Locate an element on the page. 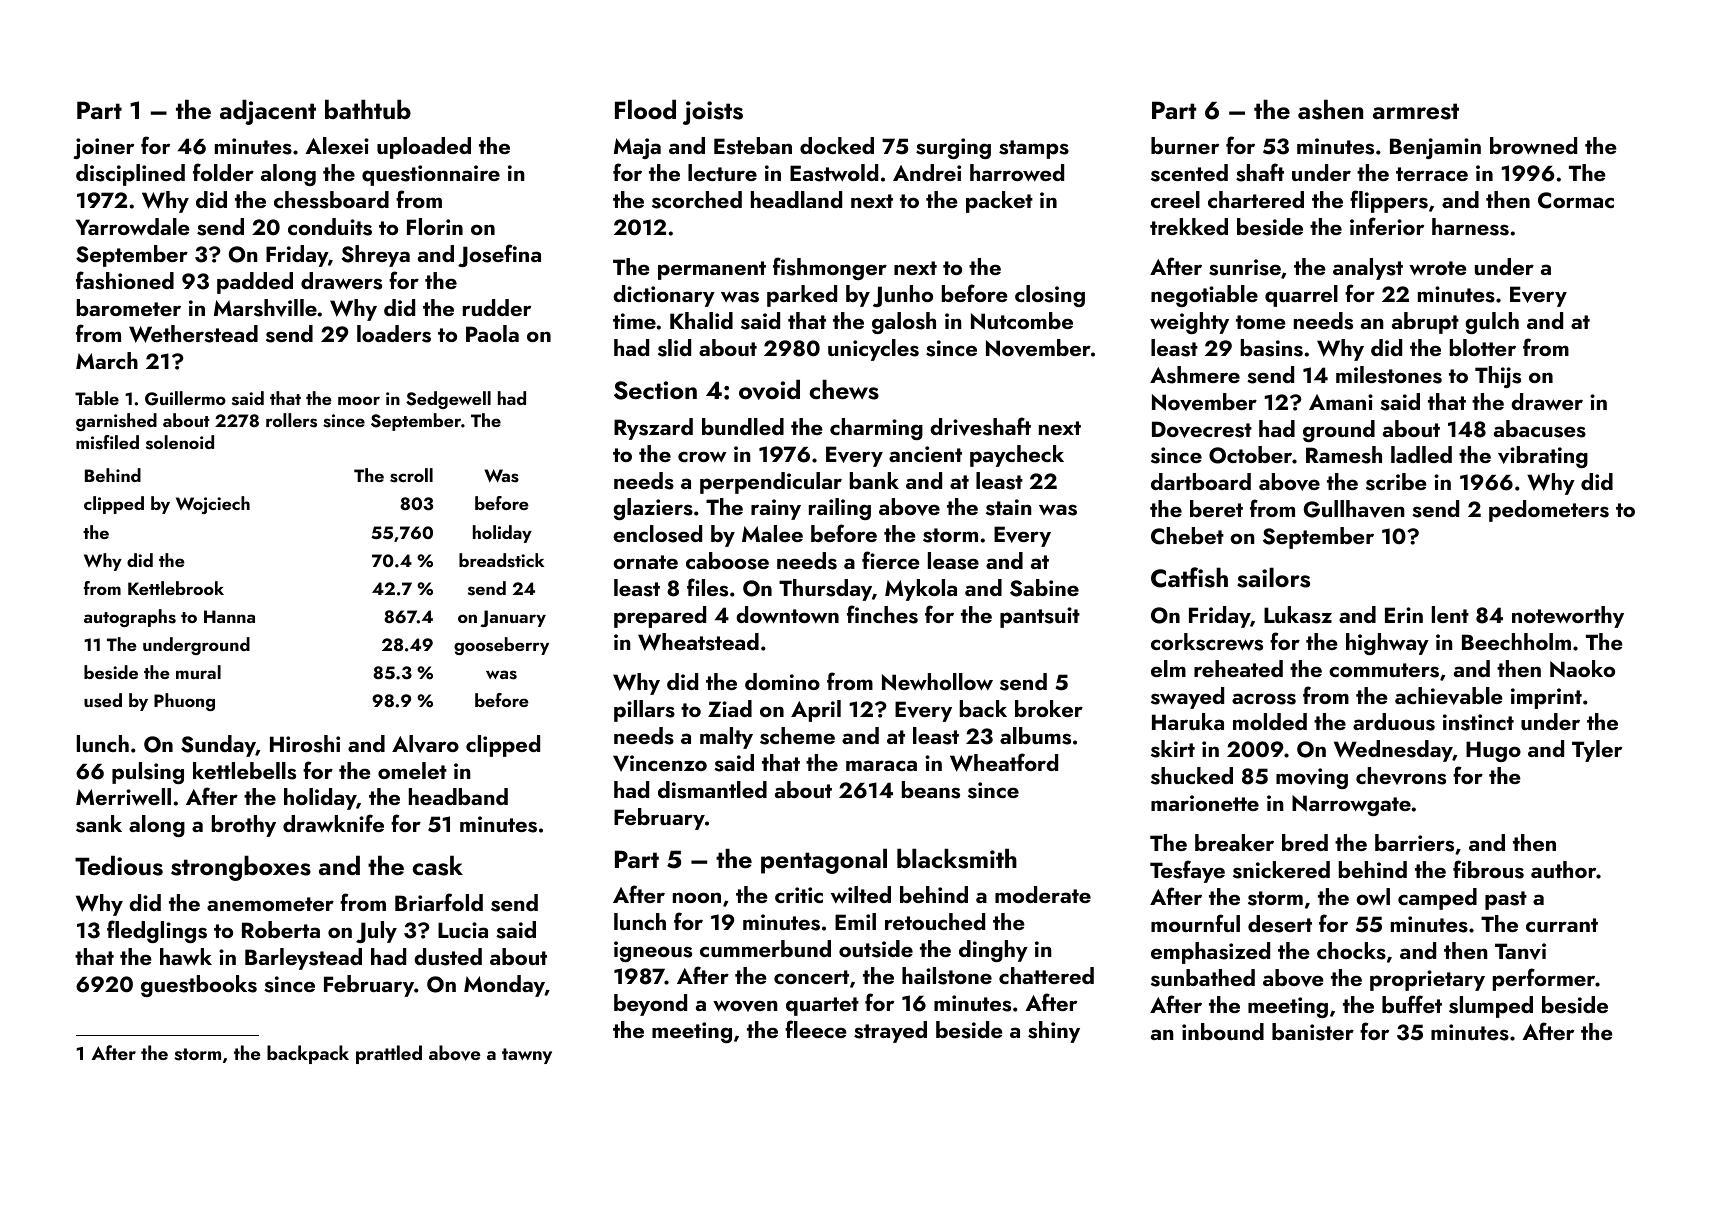 The width and height of the image is (1712, 1210). March is located at coordinates (107, 360).
